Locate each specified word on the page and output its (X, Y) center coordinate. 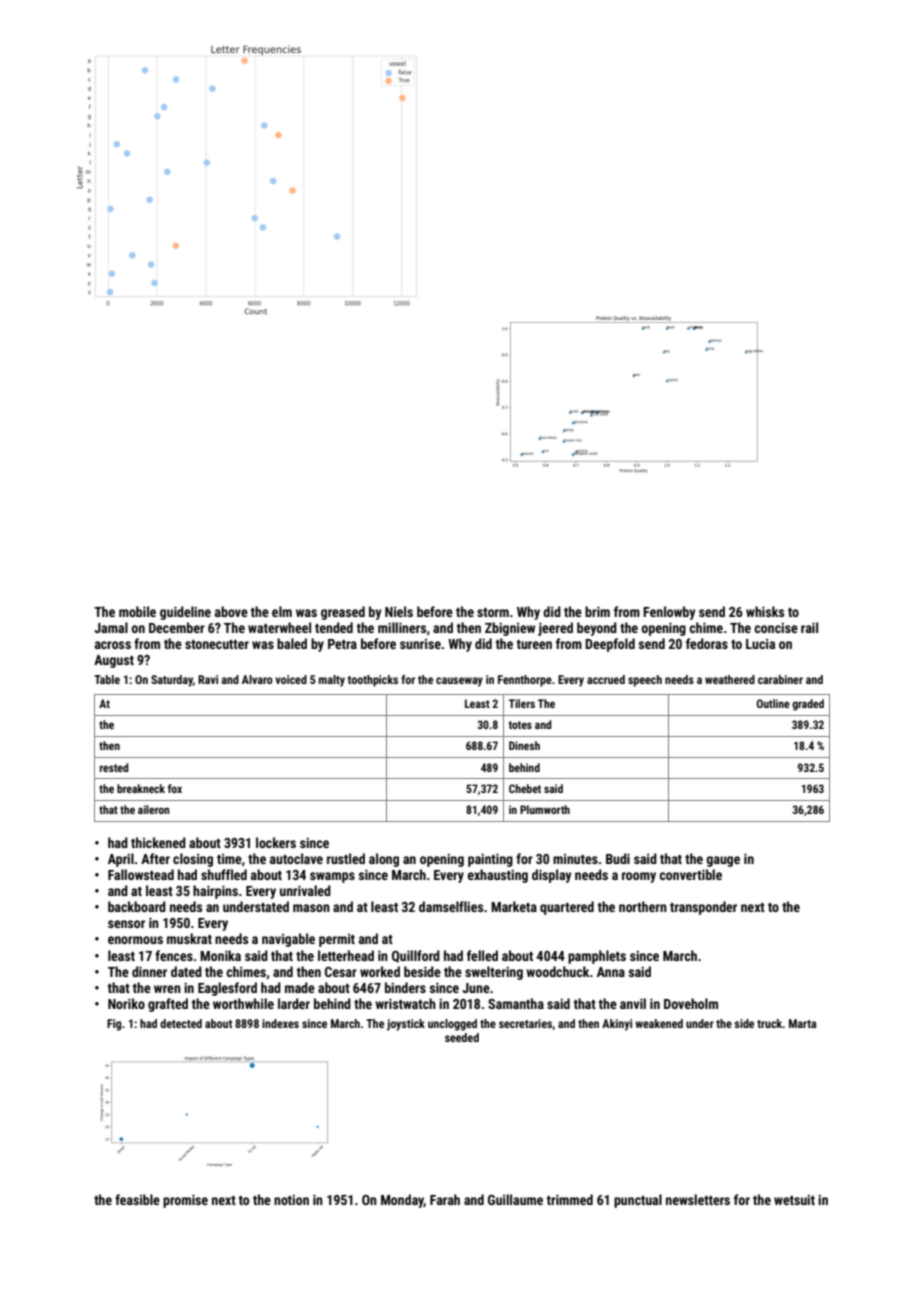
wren (167, 989)
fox (175, 788)
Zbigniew (510, 629)
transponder (703, 908)
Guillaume (515, 1199)
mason (311, 908)
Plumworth (545, 809)
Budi (618, 858)
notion (291, 1199)
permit (337, 940)
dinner (149, 971)
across (113, 645)
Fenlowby (669, 613)
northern (643, 906)
